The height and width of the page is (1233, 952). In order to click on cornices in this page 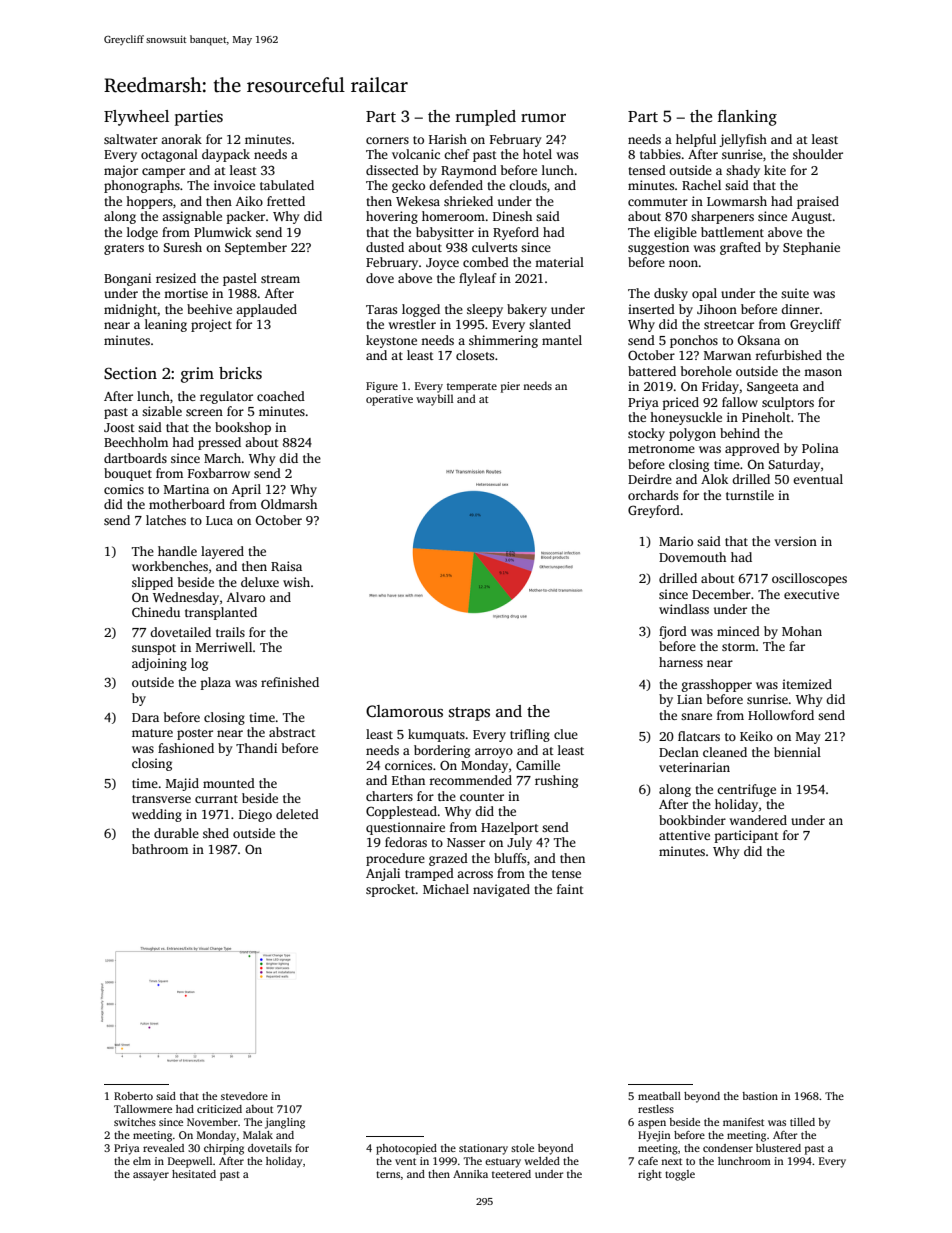, I will do `click(408, 765)`.
